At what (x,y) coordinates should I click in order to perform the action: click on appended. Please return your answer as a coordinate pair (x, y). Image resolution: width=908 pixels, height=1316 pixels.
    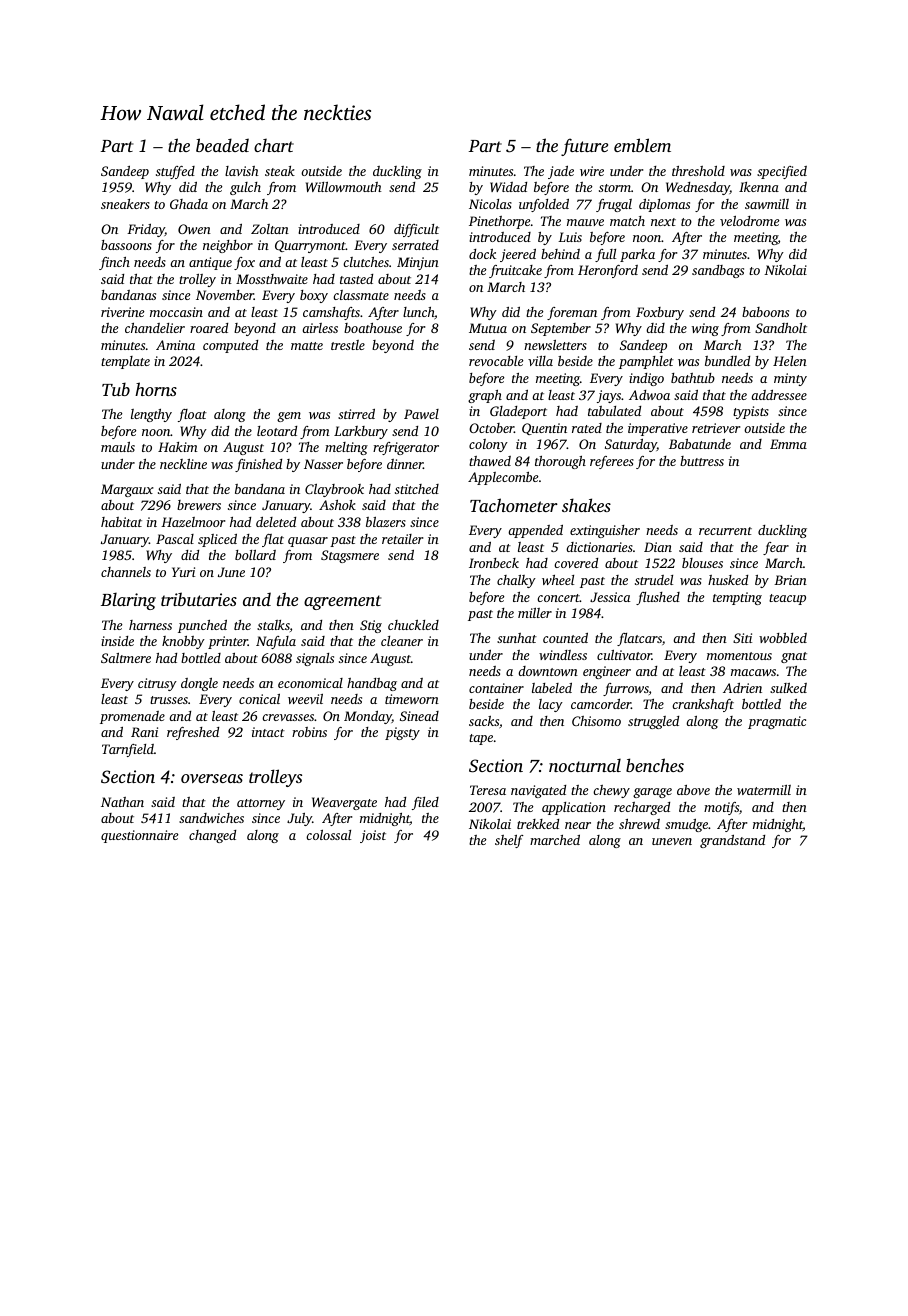
    Looking at the image, I should click on (535, 531).
